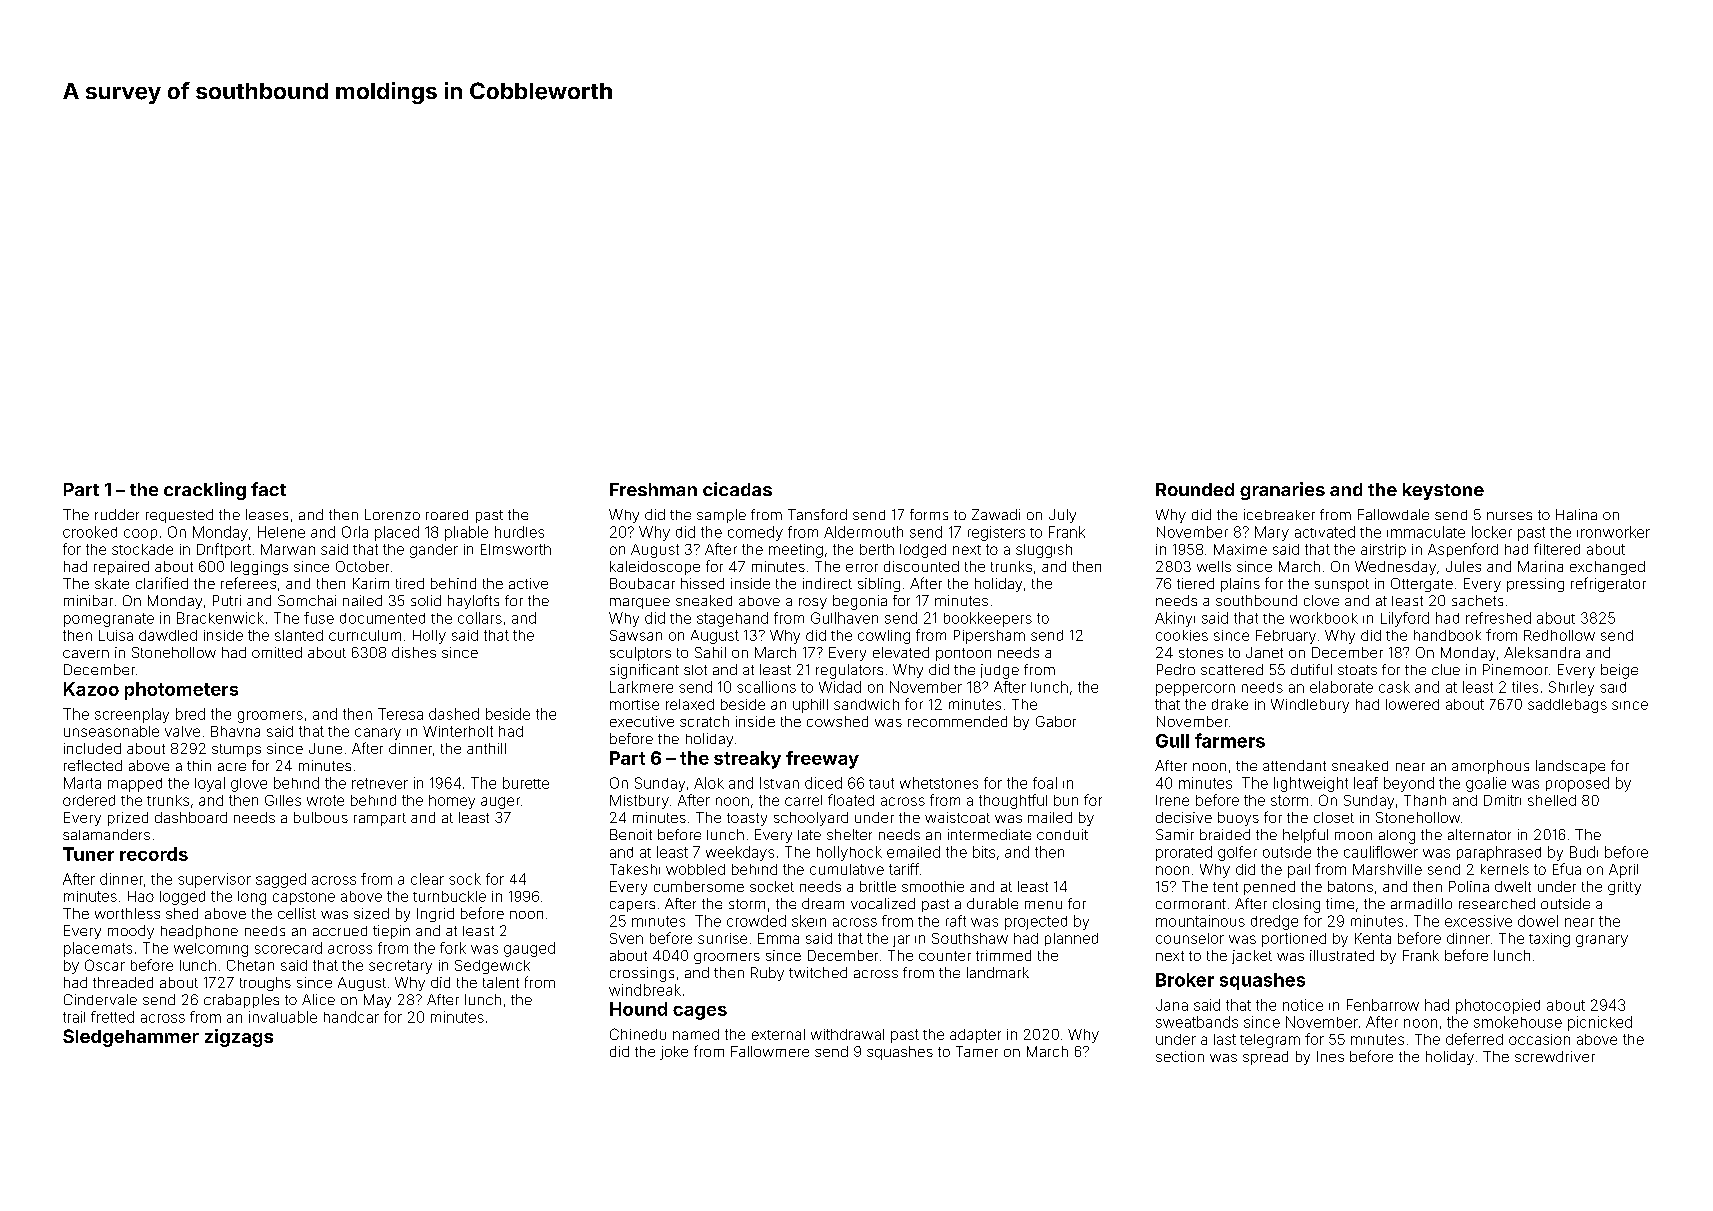 The width and height of the image is (1713, 1211). I want to click on zigzags, so click(239, 1038).
